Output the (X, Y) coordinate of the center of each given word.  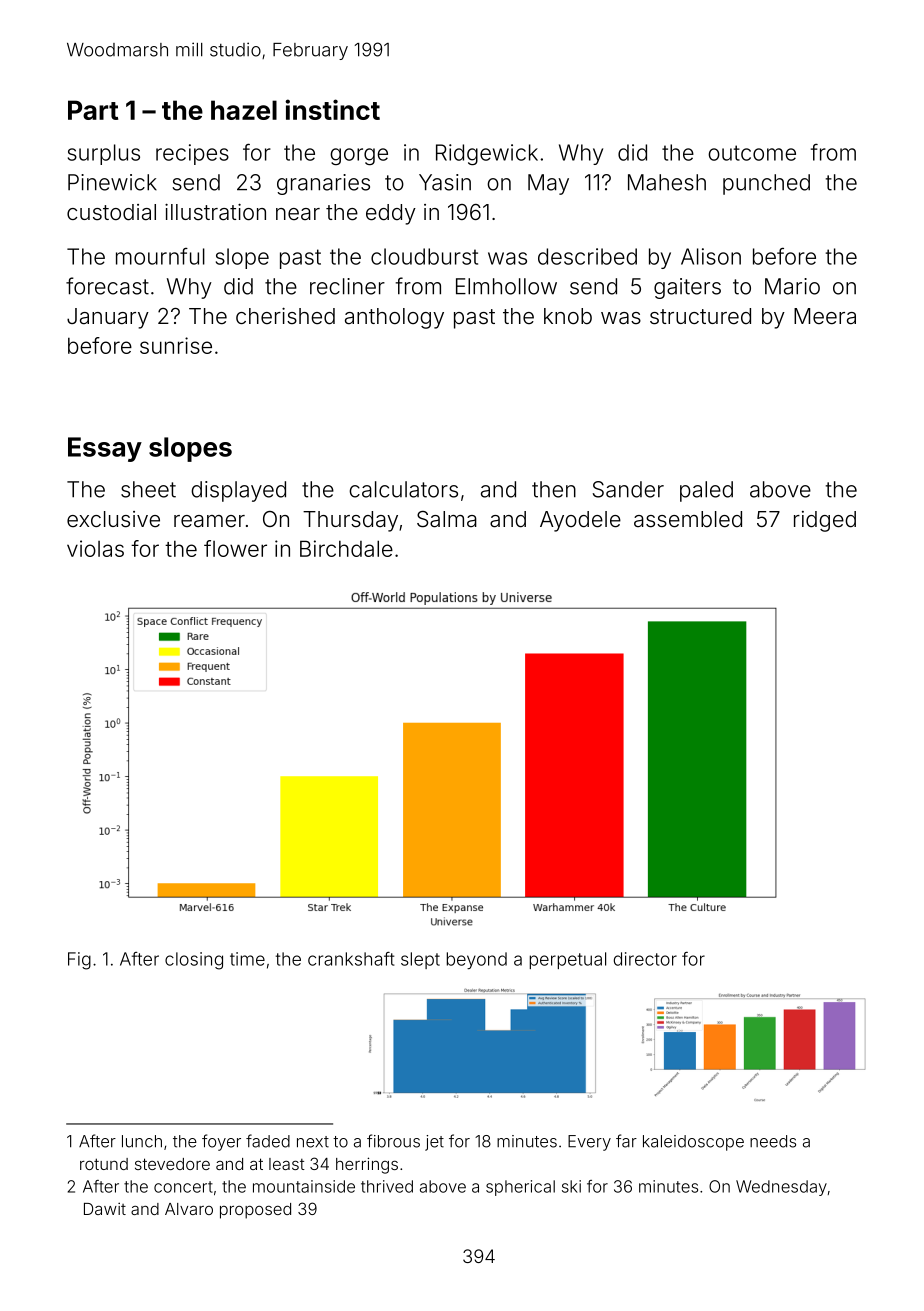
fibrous (393, 1141)
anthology (394, 318)
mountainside (304, 1186)
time (247, 959)
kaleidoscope (693, 1143)
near (298, 214)
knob (568, 316)
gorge (359, 156)
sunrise (176, 345)
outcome (752, 153)
